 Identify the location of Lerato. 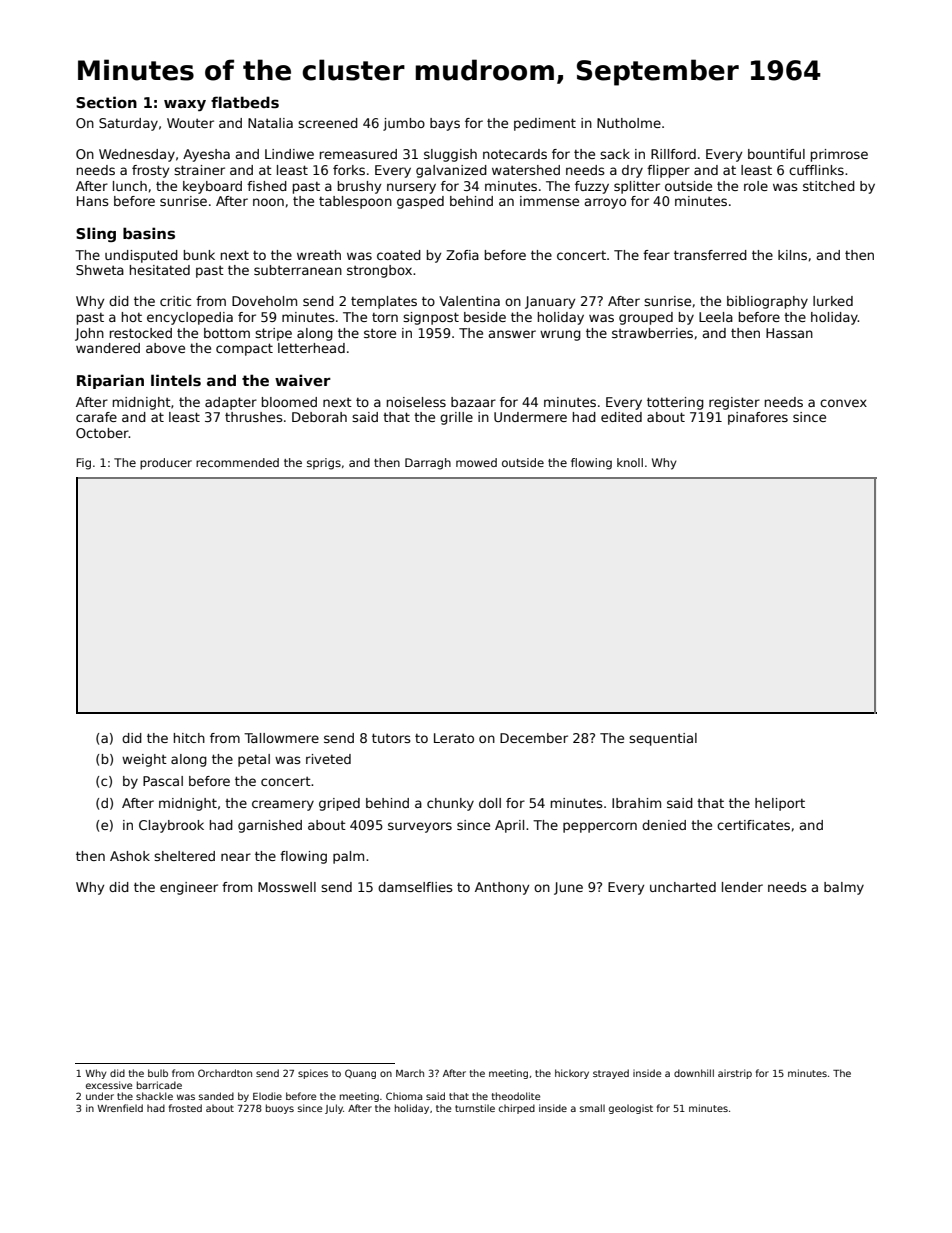
(454, 738).
